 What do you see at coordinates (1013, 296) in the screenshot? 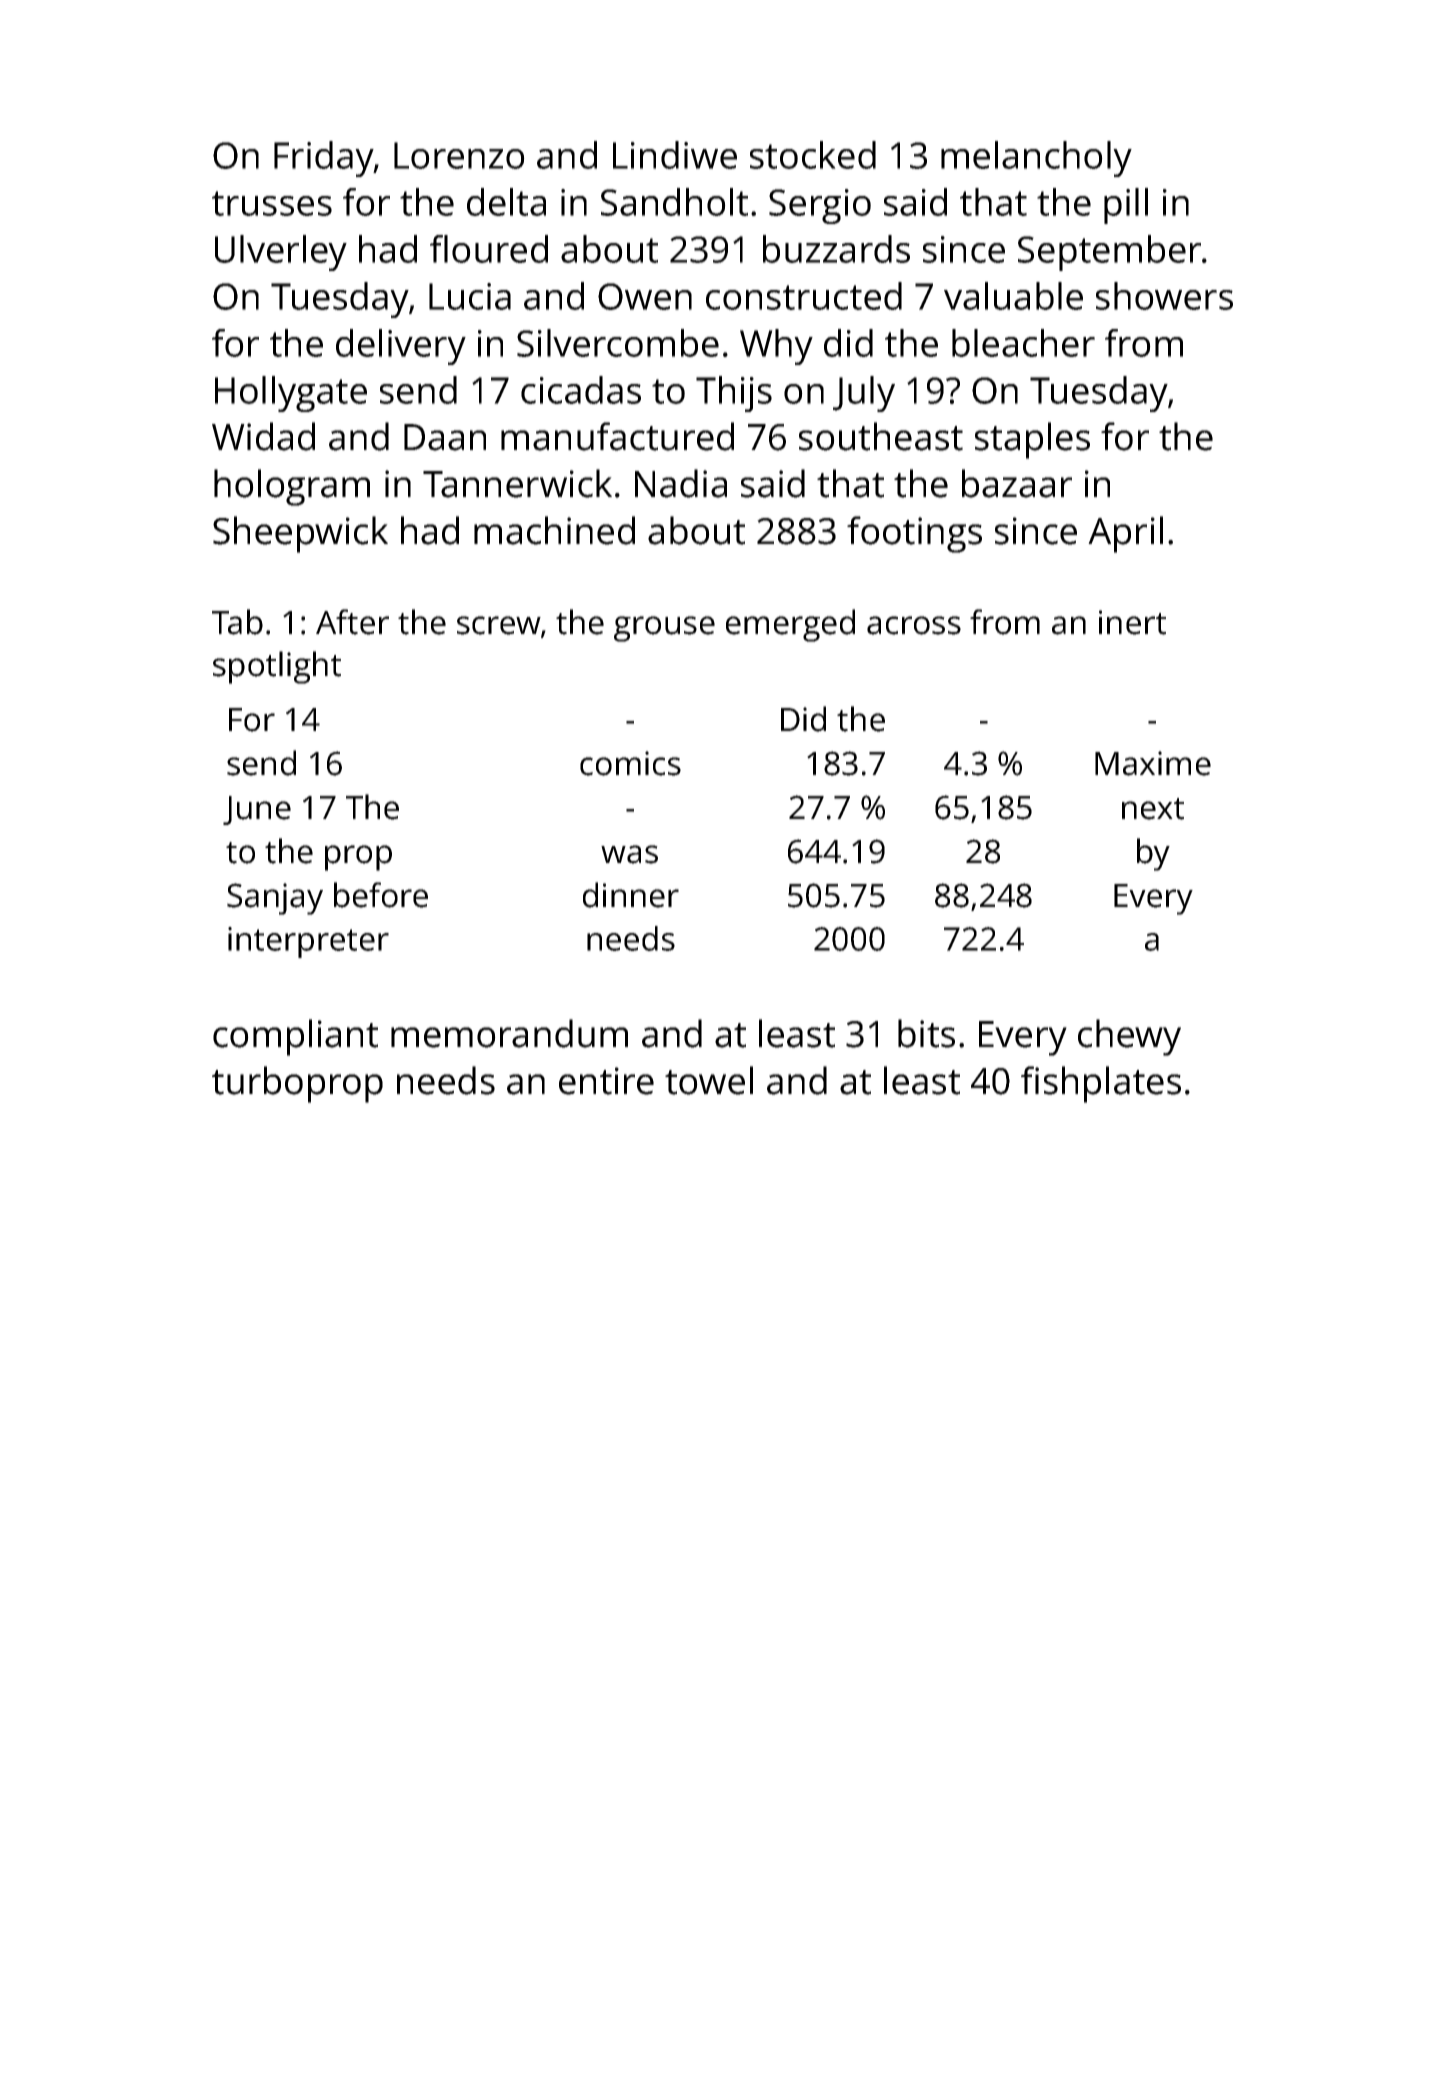
I see `valuable` at bounding box center [1013, 296].
